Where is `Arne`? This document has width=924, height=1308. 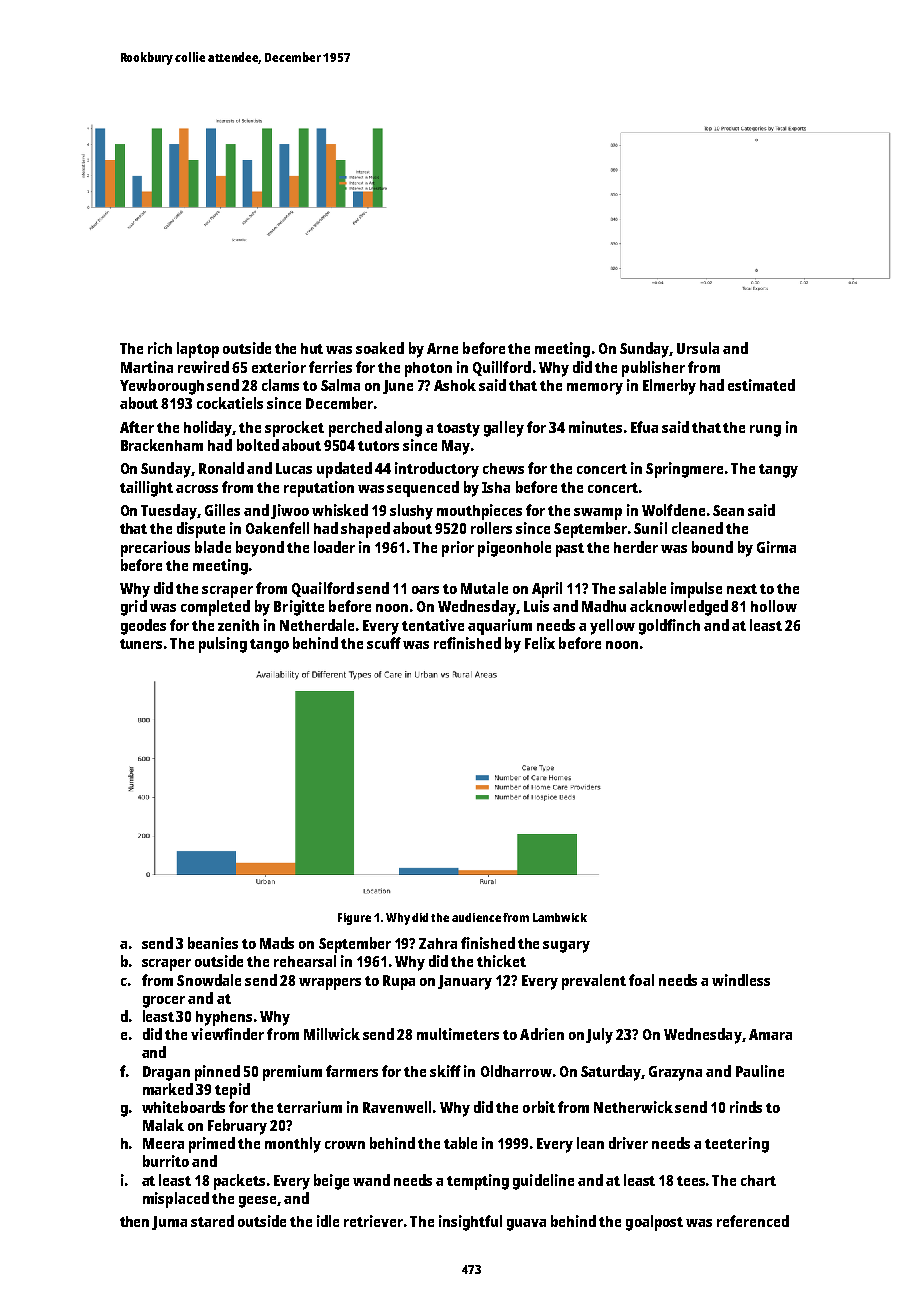 Arne is located at coordinates (442, 348).
